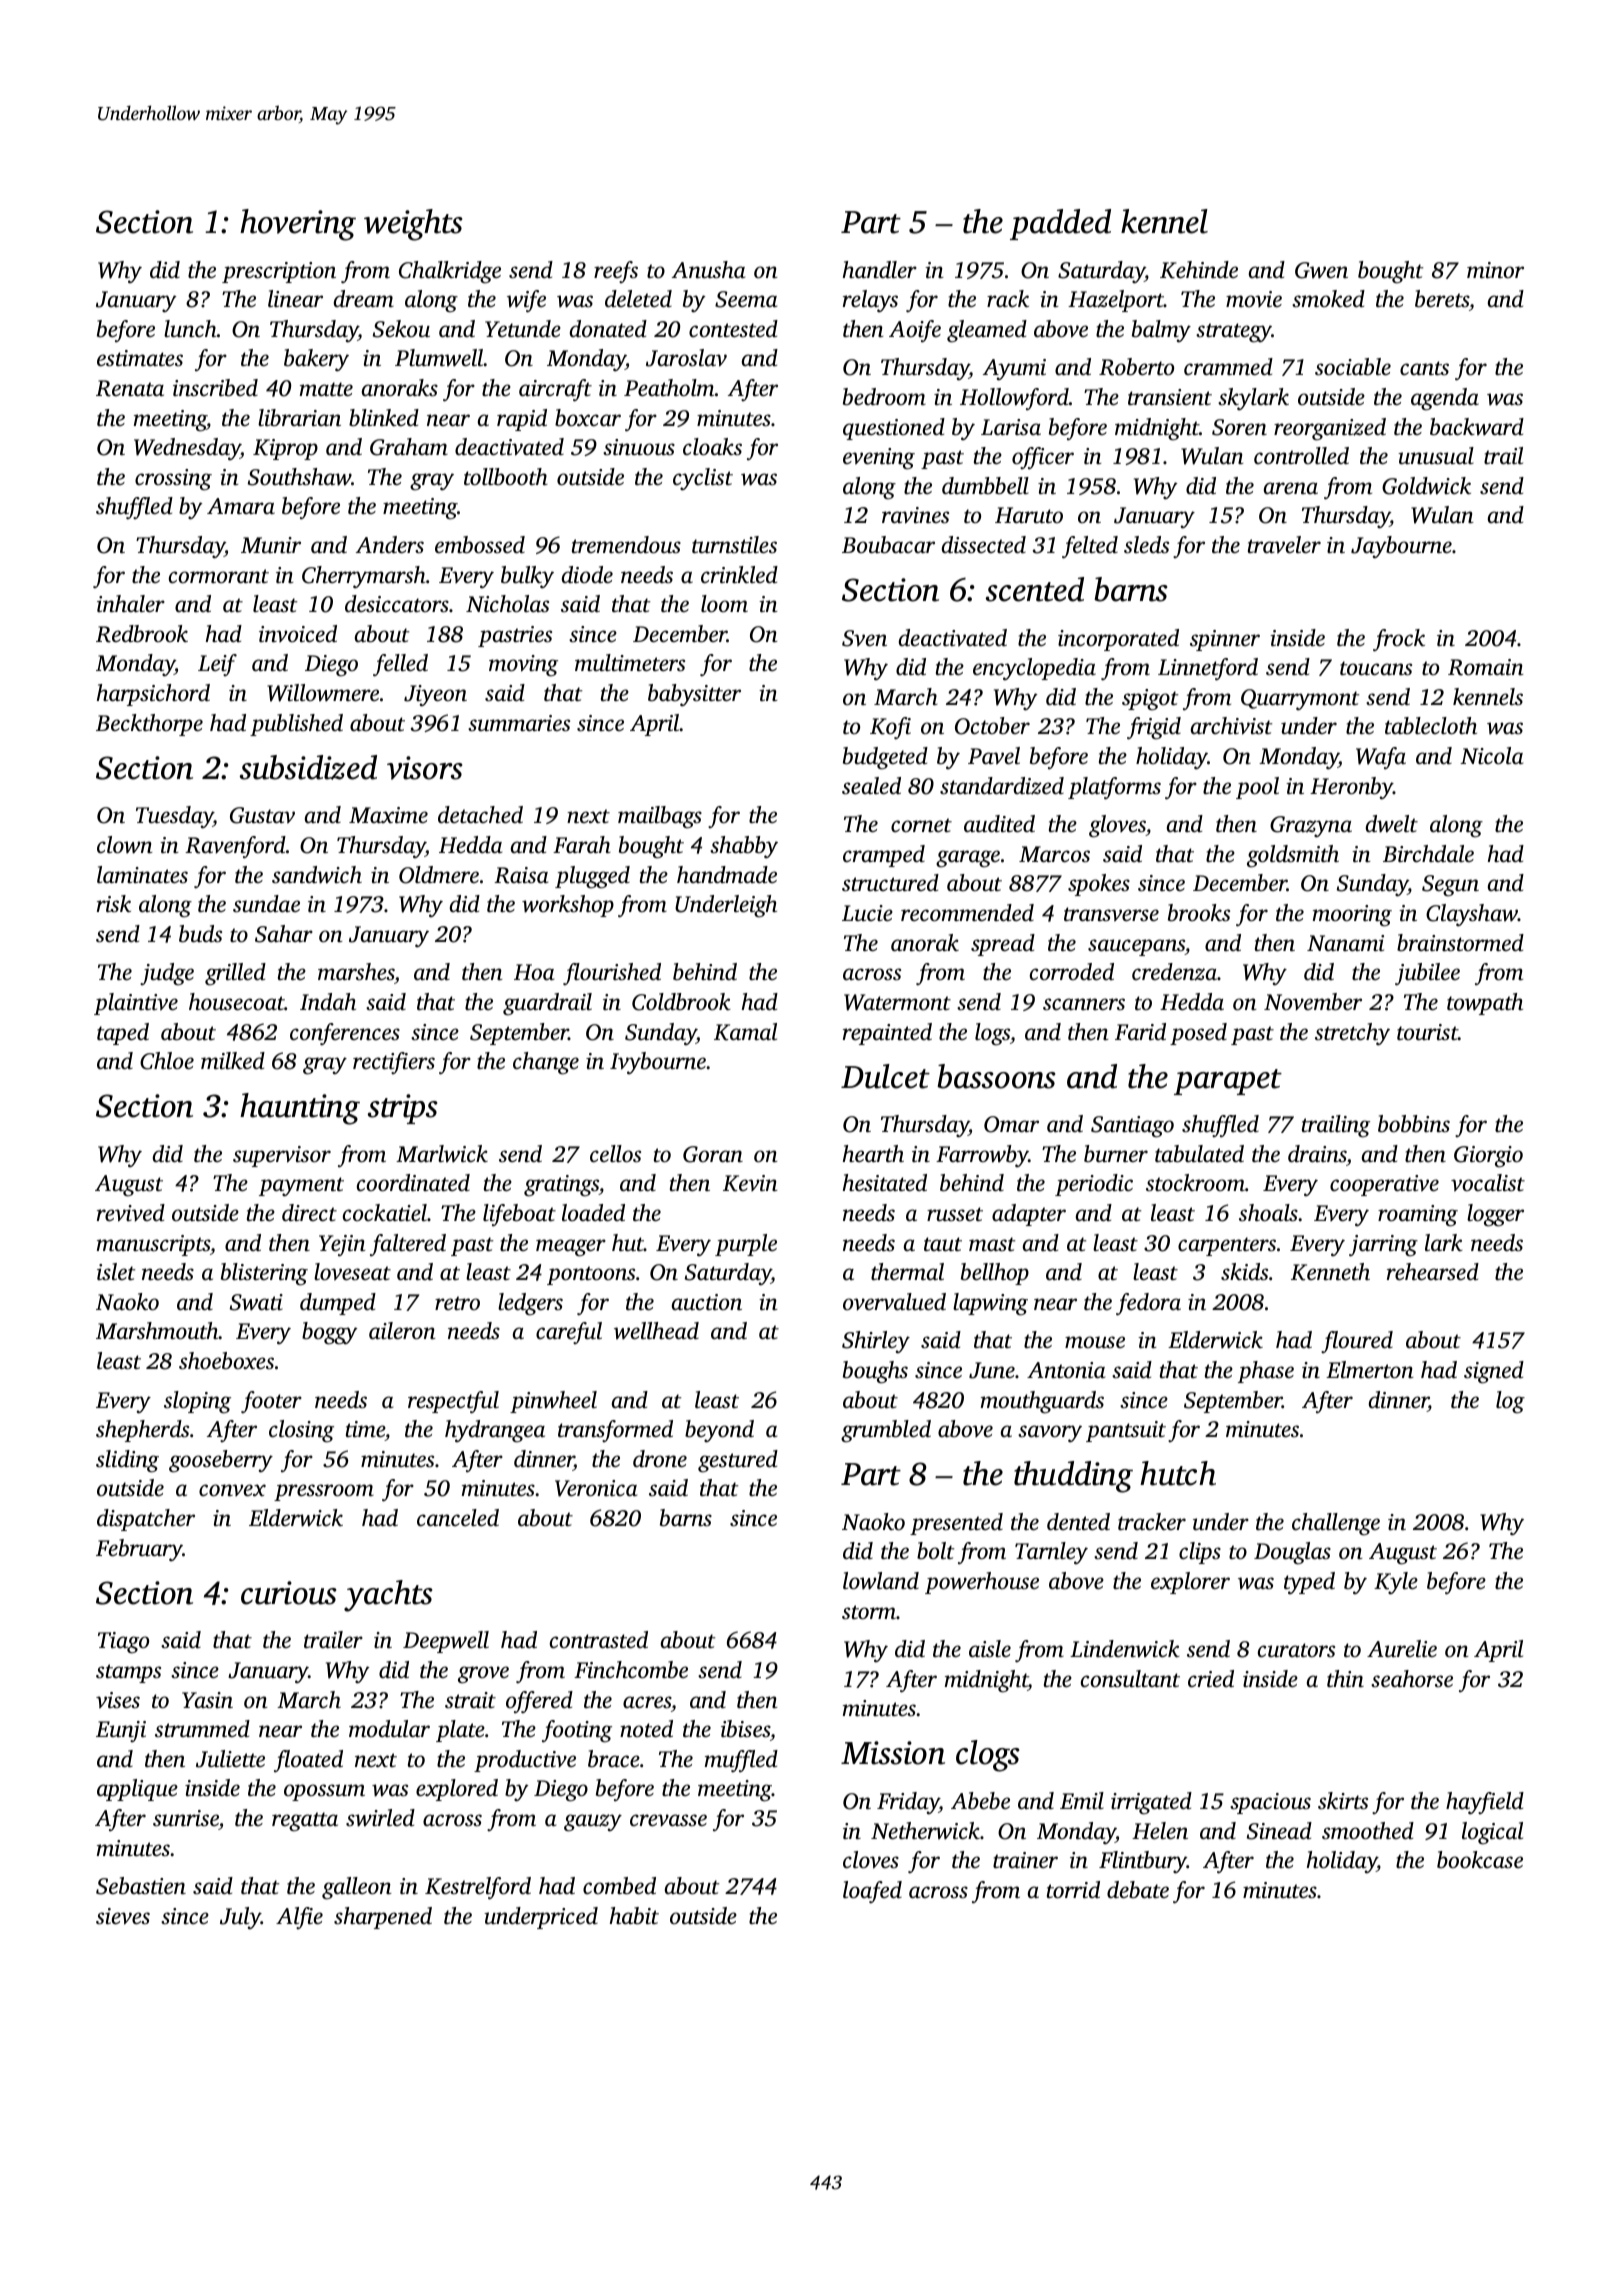  Describe the element at coordinates (279, 272) in the screenshot. I see `prescription` at that location.
